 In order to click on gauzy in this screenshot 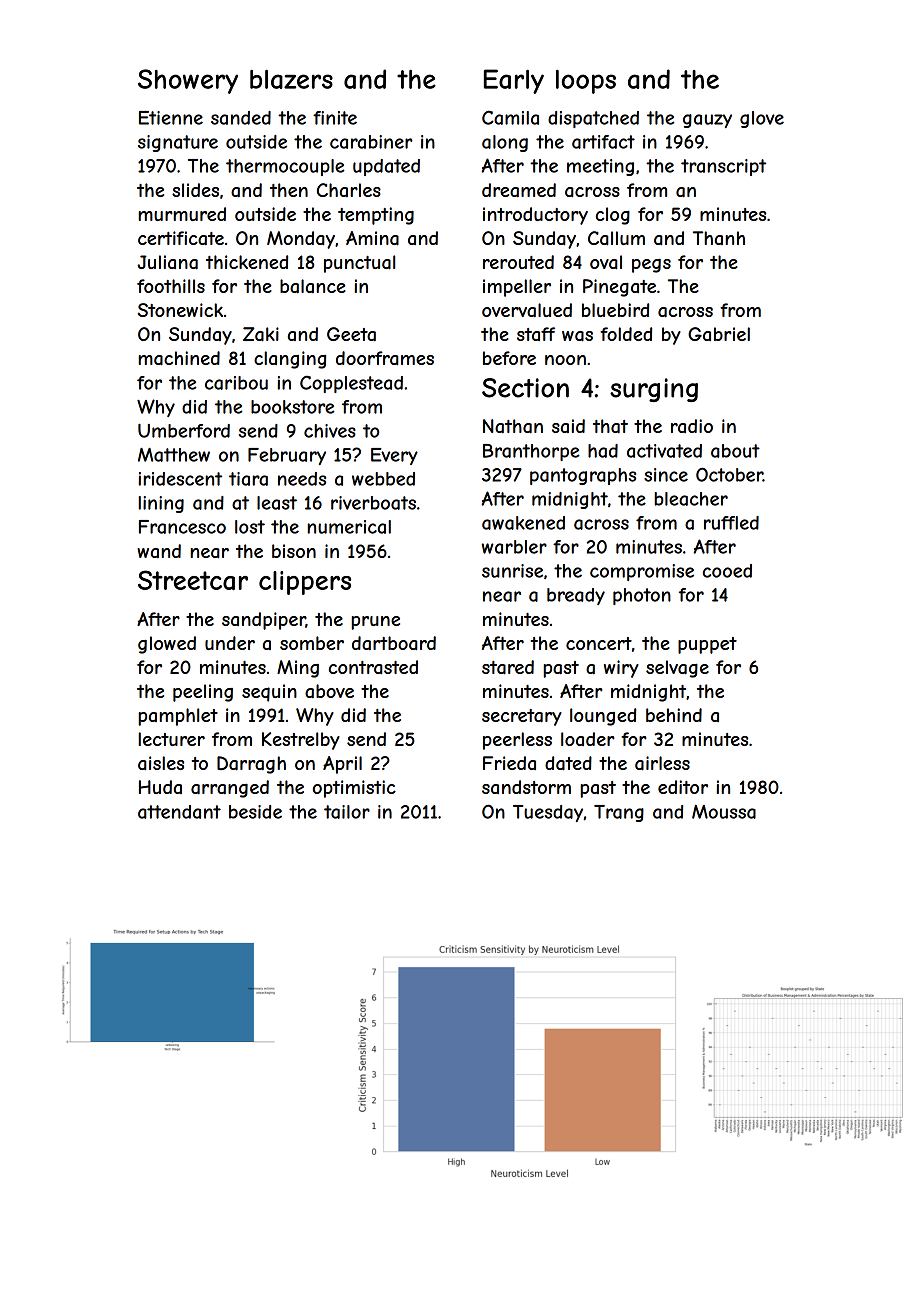, I will do `click(707, 121)`.
